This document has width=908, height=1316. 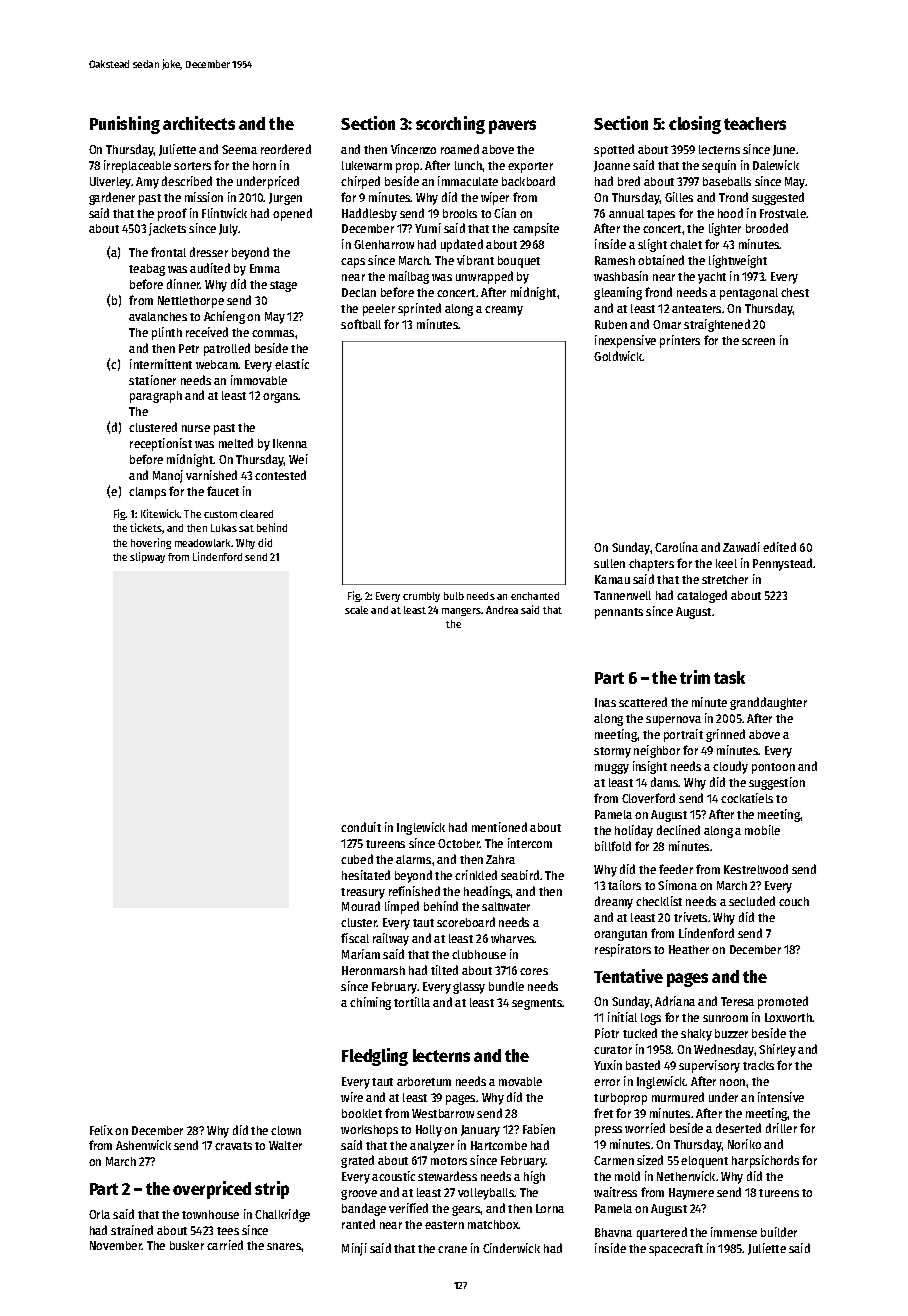 I want to click on Petr, so click(x=189, y=348).
